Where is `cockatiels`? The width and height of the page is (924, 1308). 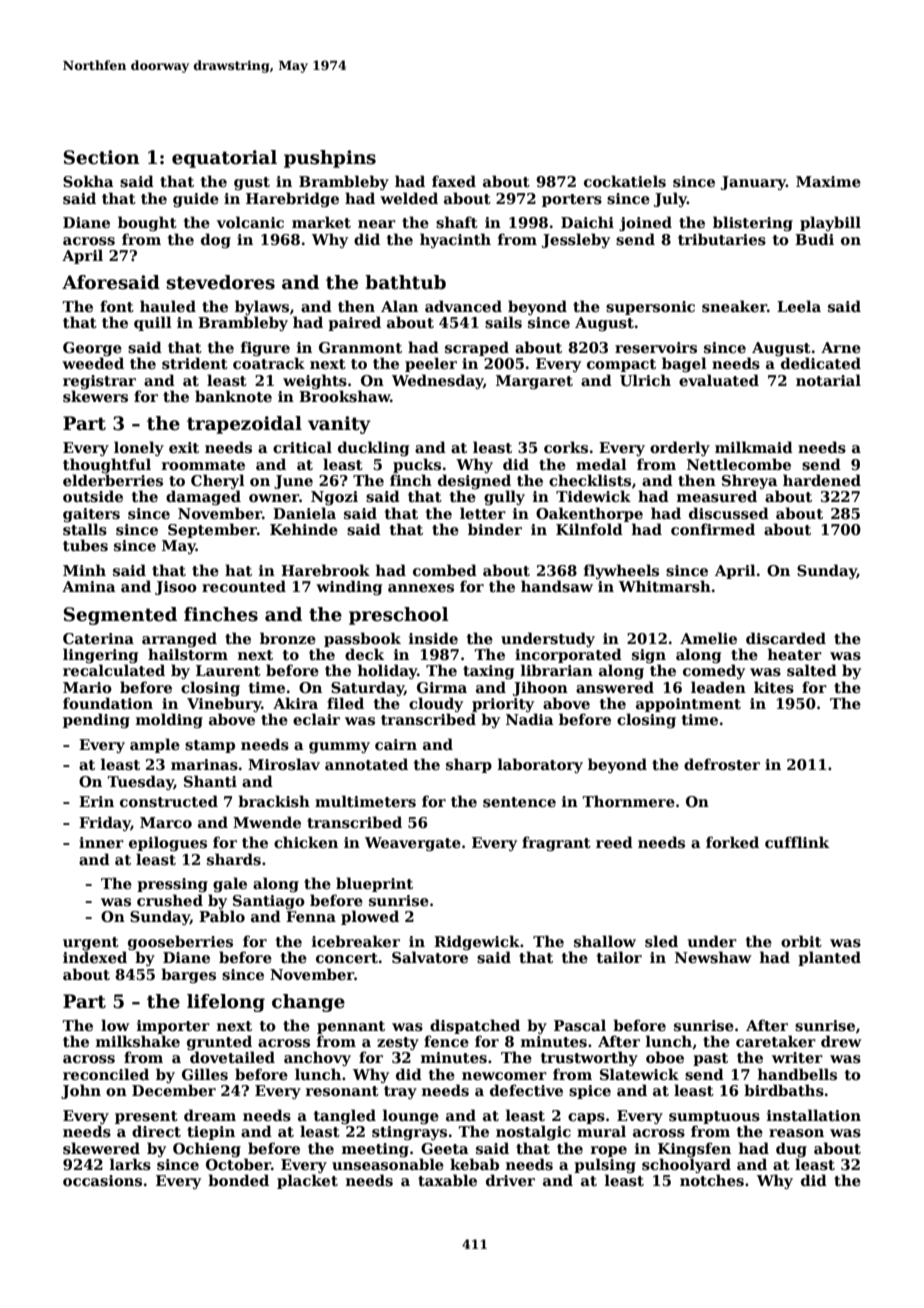 cockatiels is located at coordinates (625, 181).
